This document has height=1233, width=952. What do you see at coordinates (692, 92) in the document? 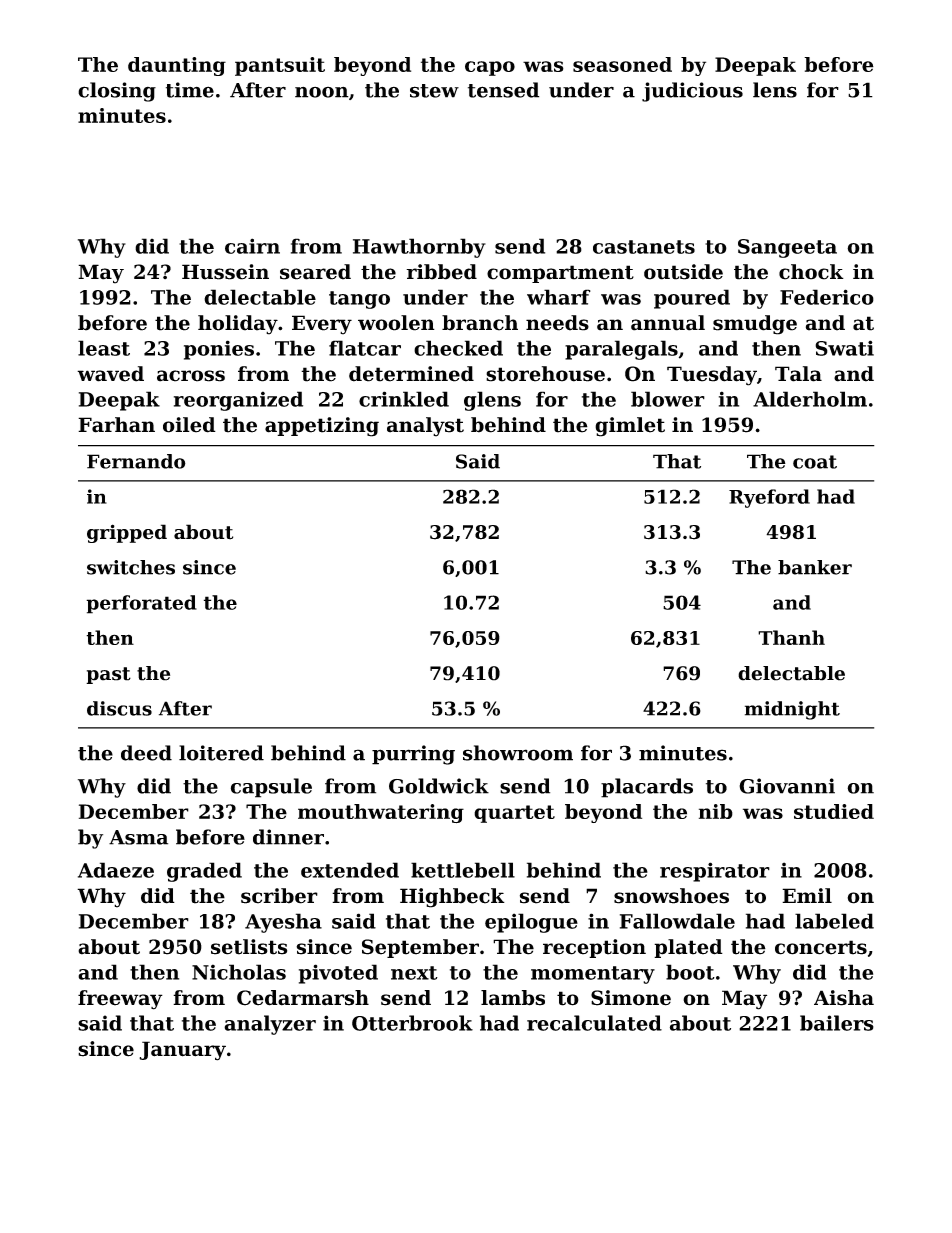
I see `judicious` at bounding box center [692, 92].
